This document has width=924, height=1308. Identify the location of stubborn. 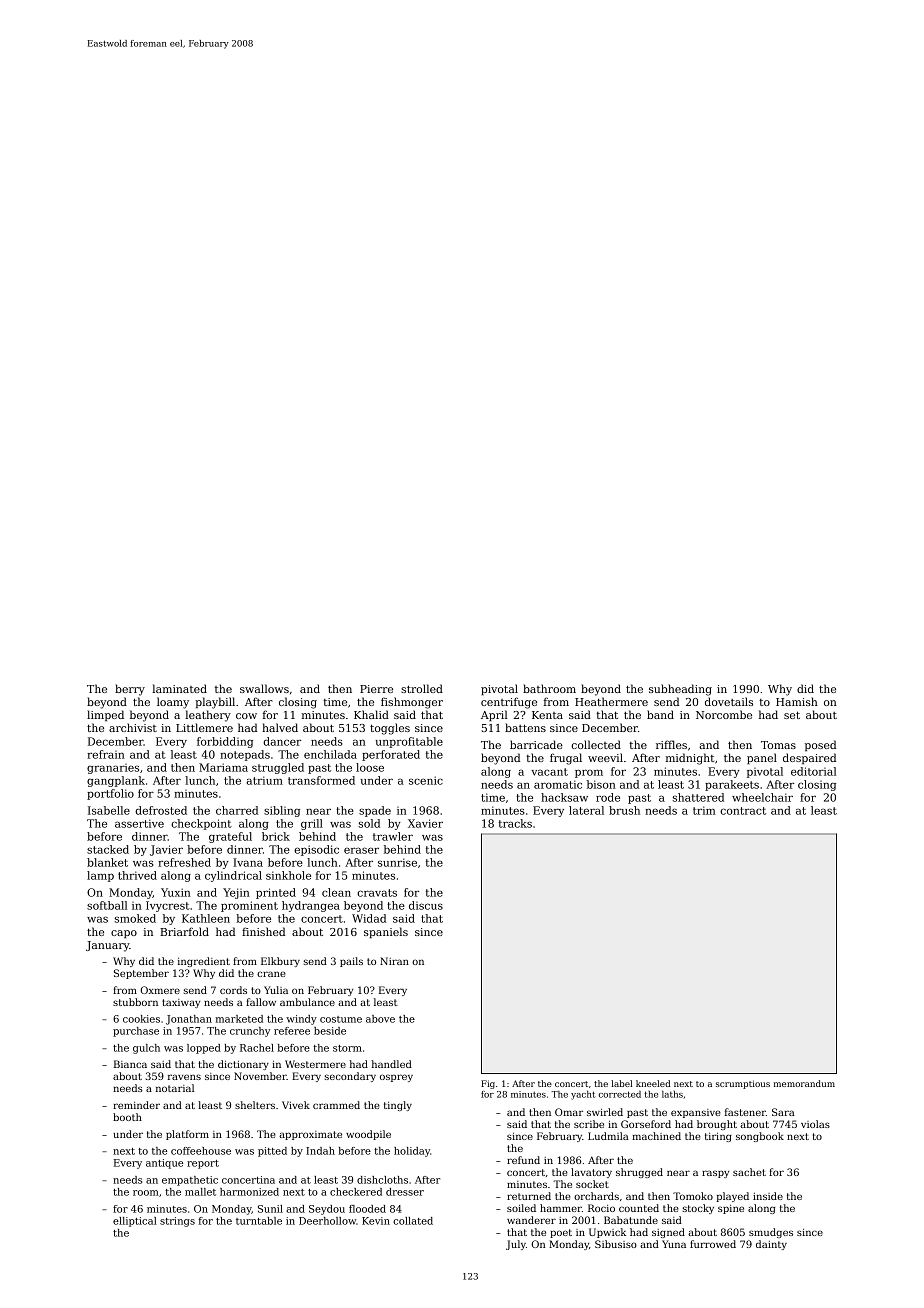
(135, 1002).
